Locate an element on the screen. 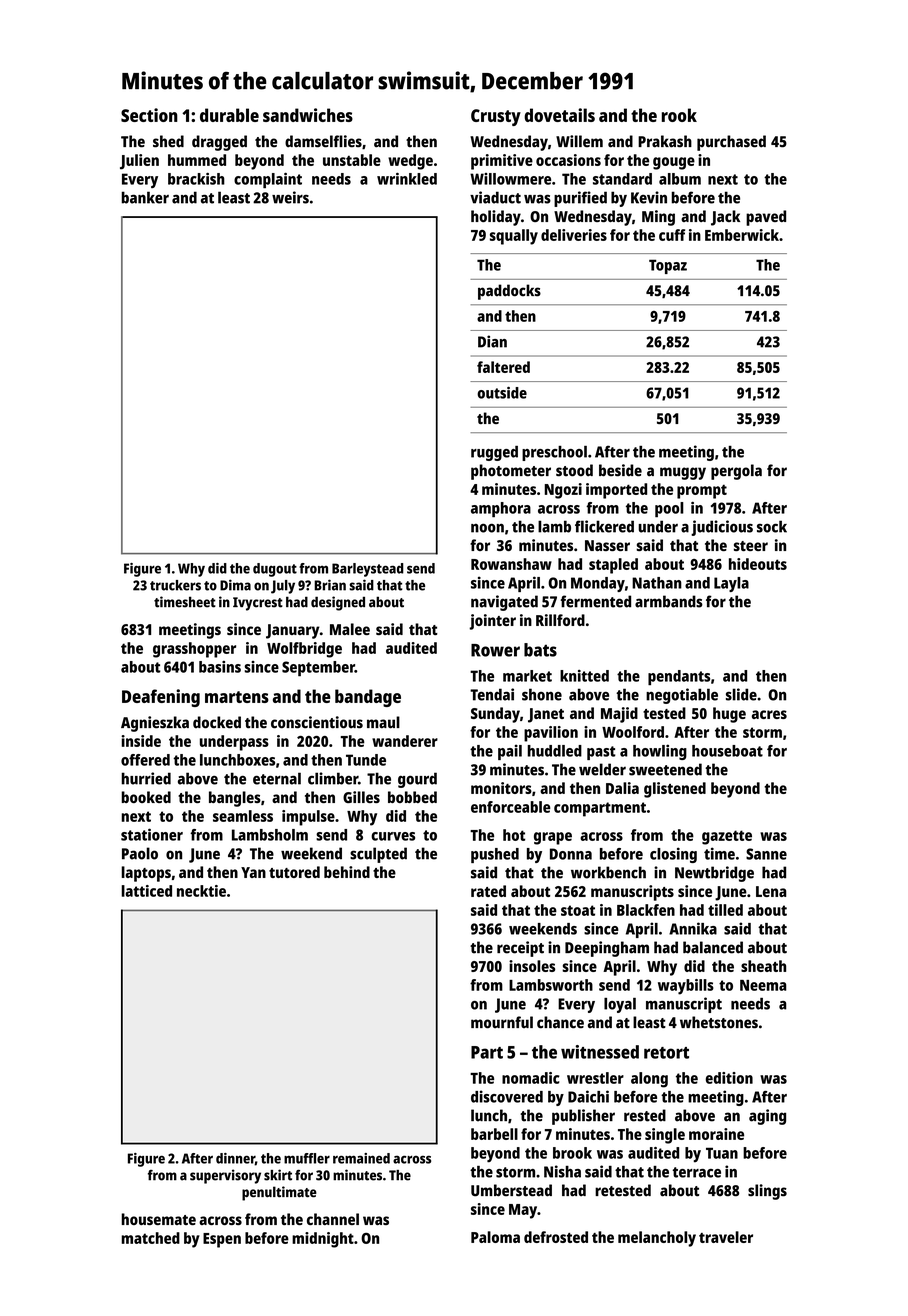 The width and height of the screenshot is (908, 1316). damselflies is located at coordinates (323, 141).
